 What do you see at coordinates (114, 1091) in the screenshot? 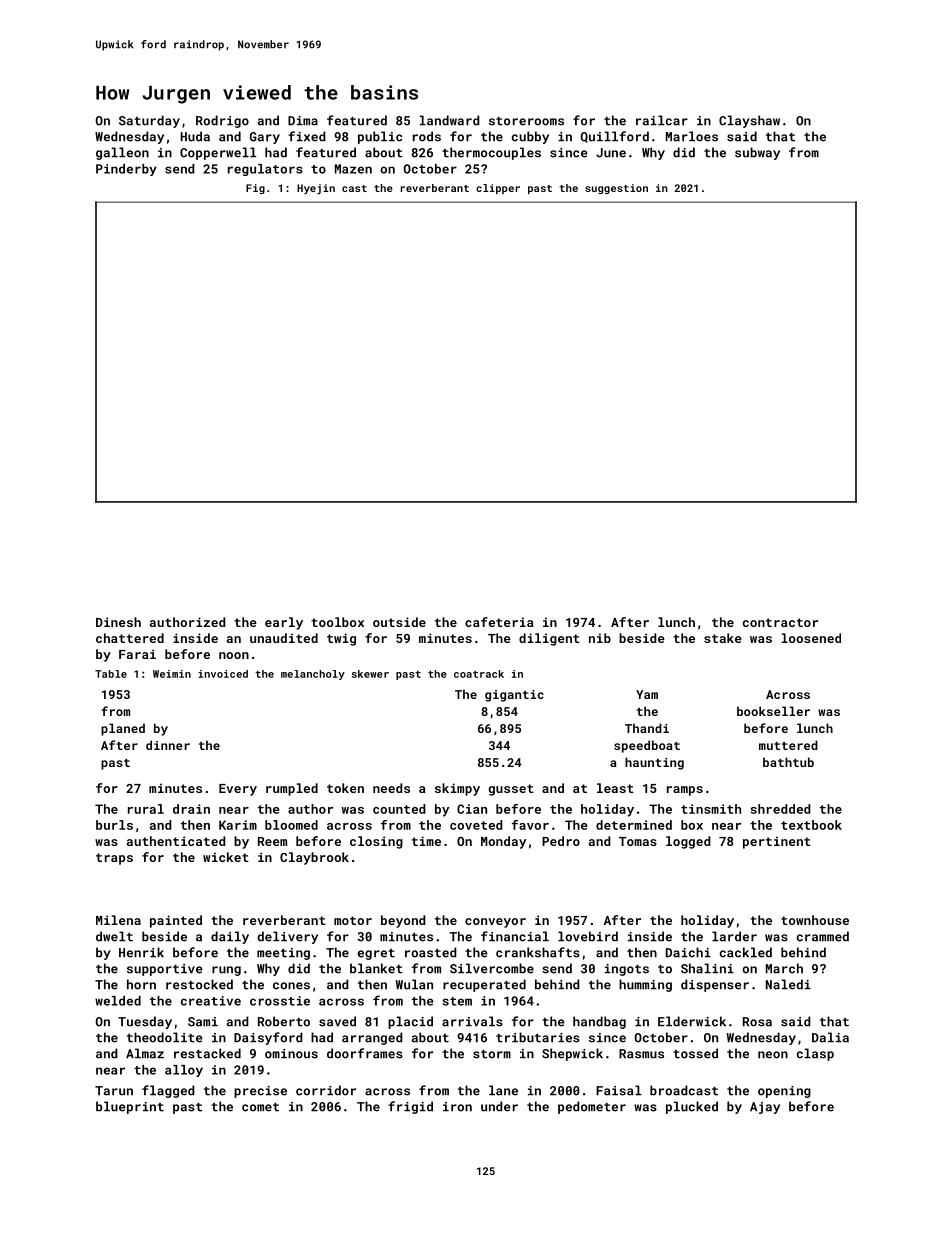
I see `Tarun` at bounding box center [114, 1091].
